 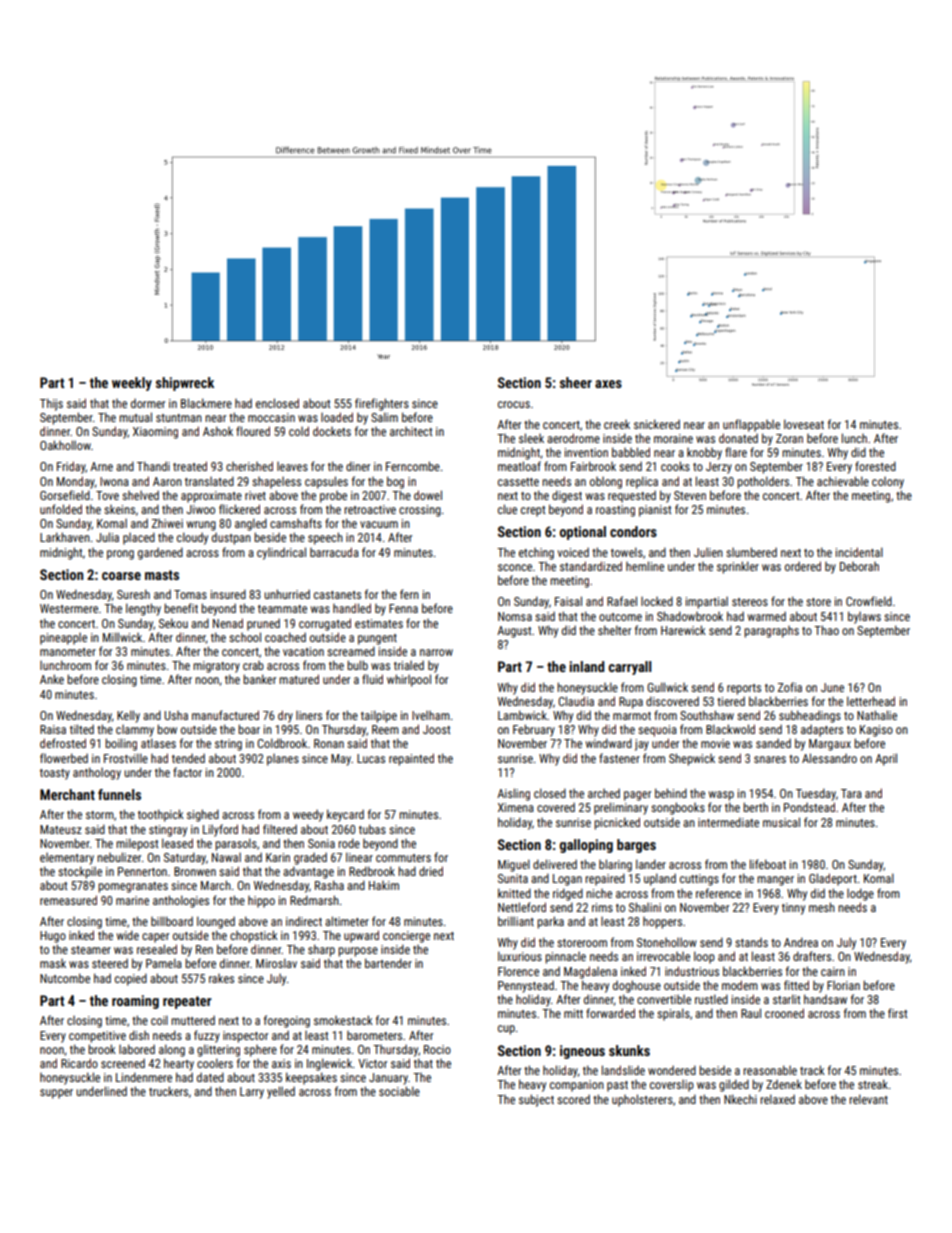 What do you see at coordinates (888, 483) in the screenshot?
I see `colony` at bounding box center [888, 483].
